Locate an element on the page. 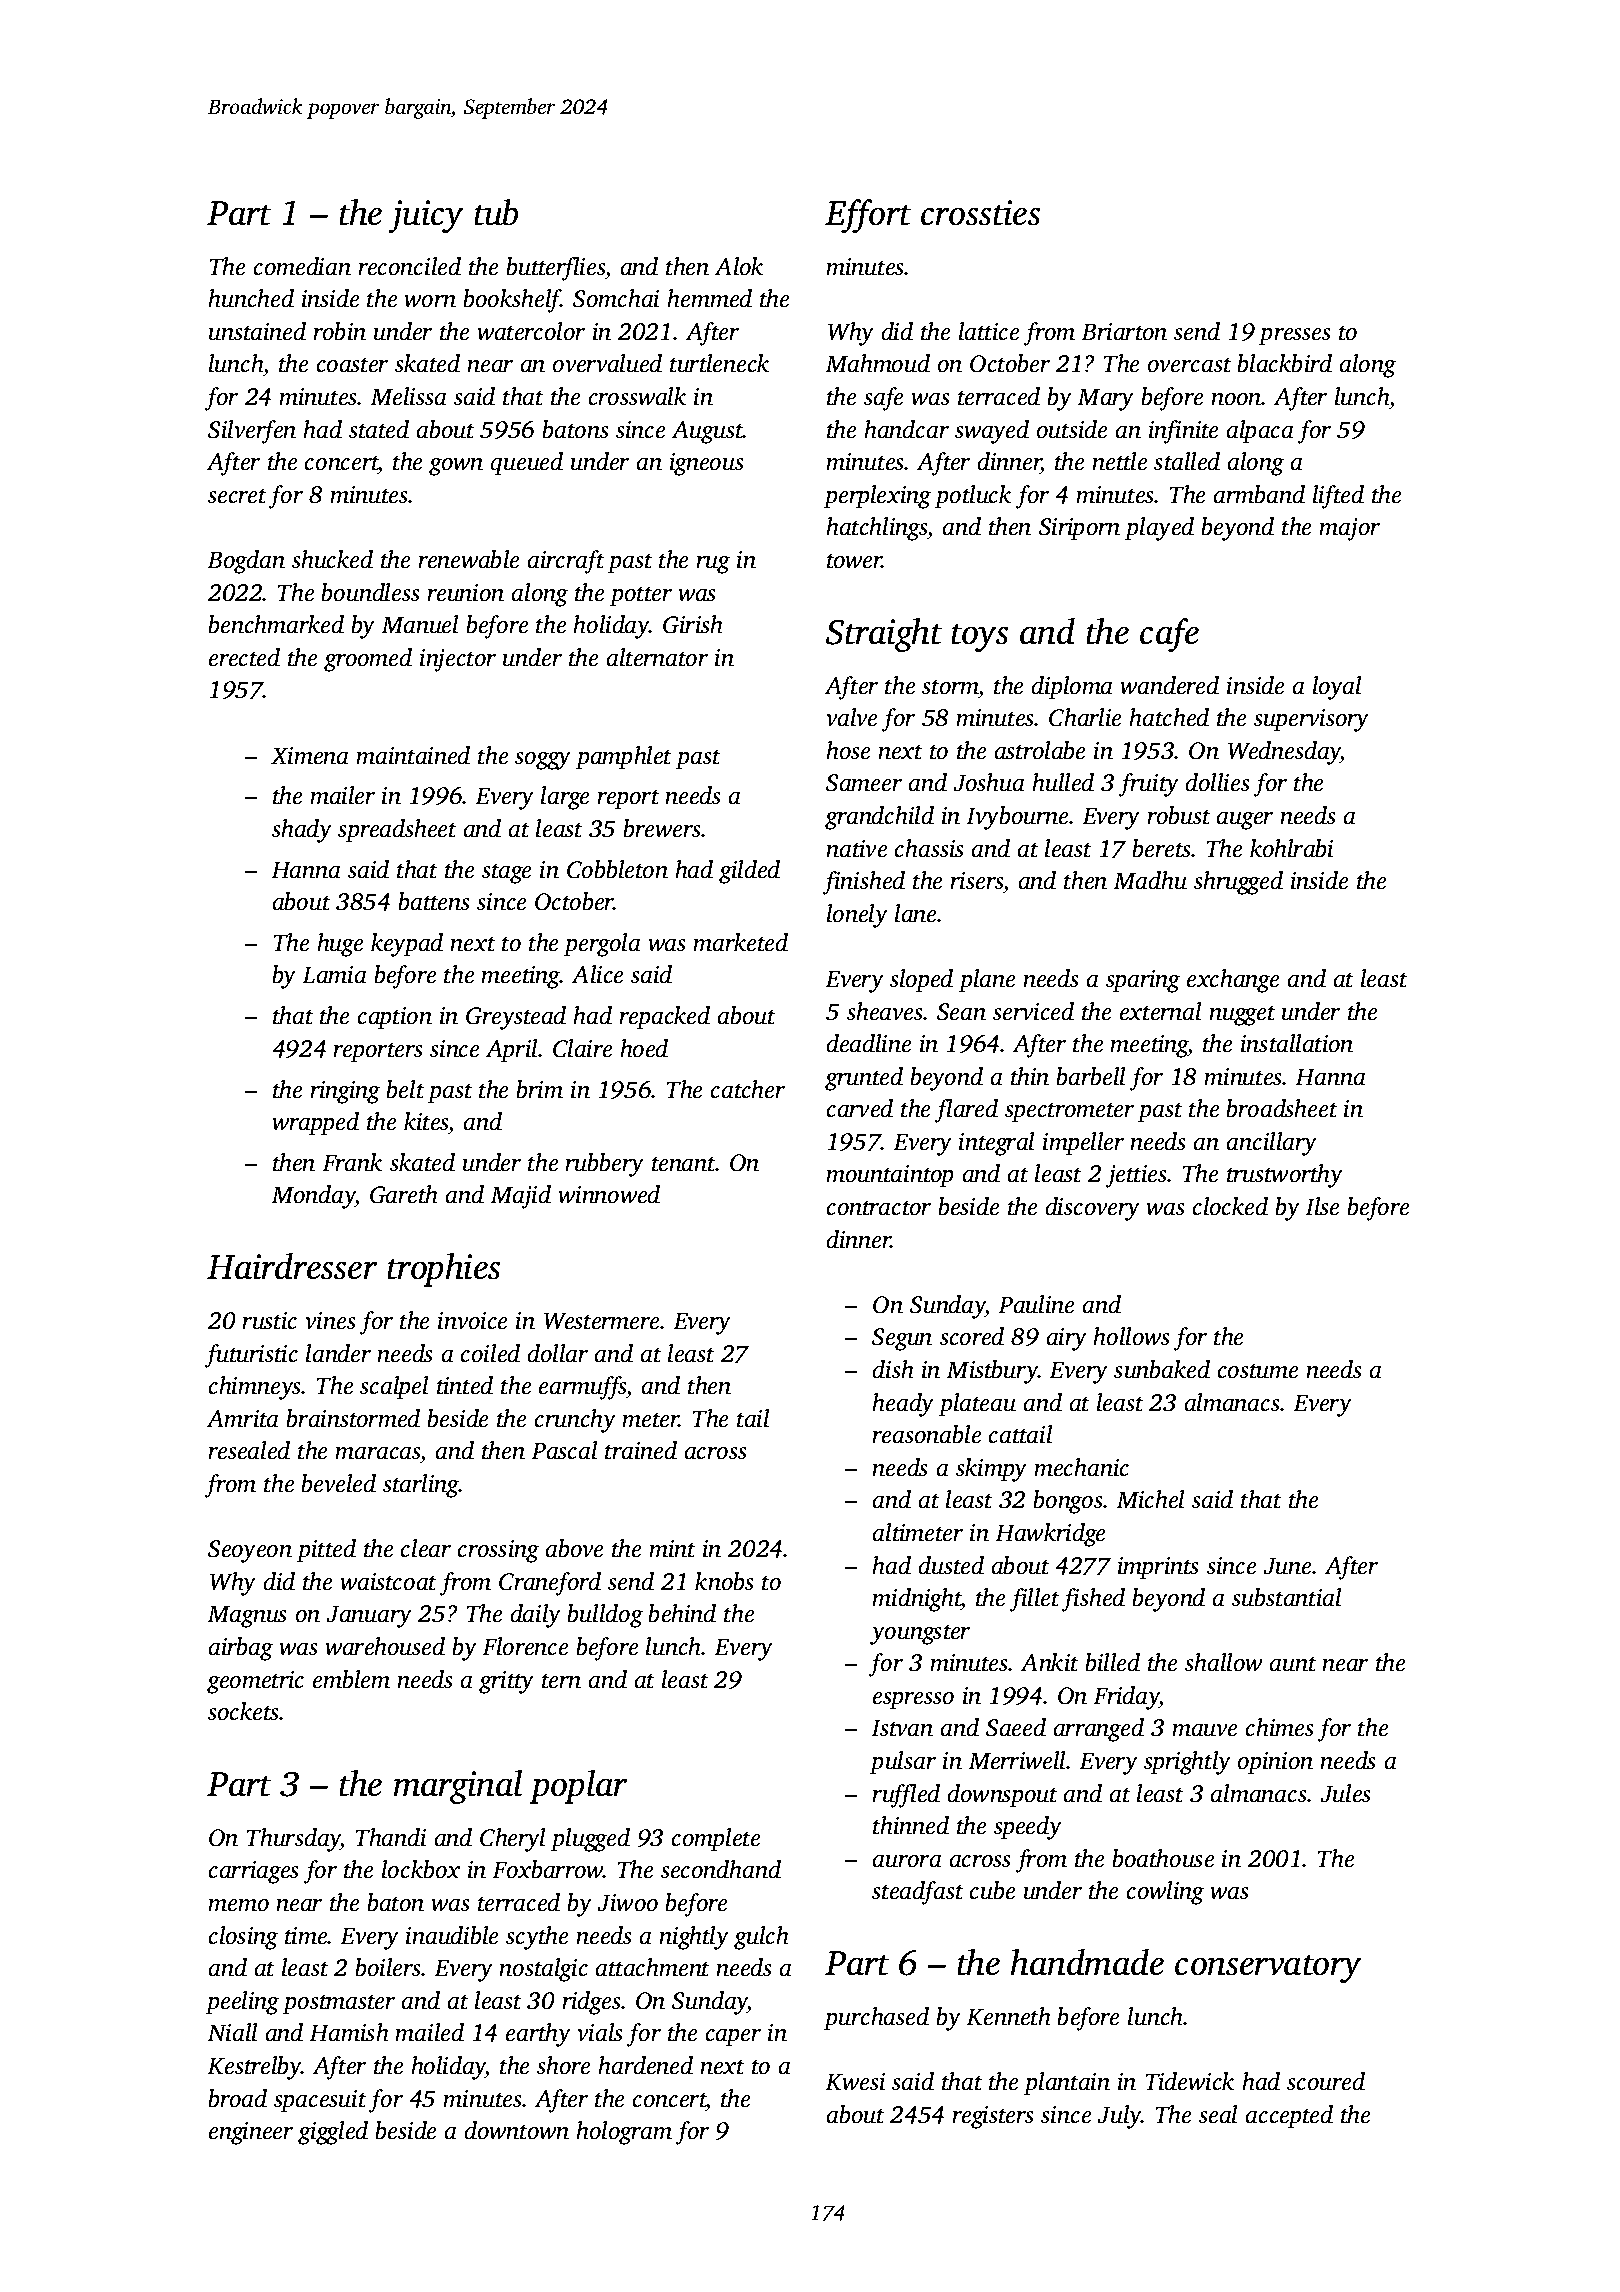 The image size is (1620, 2292). stated is located at coordinates (379, 429).
